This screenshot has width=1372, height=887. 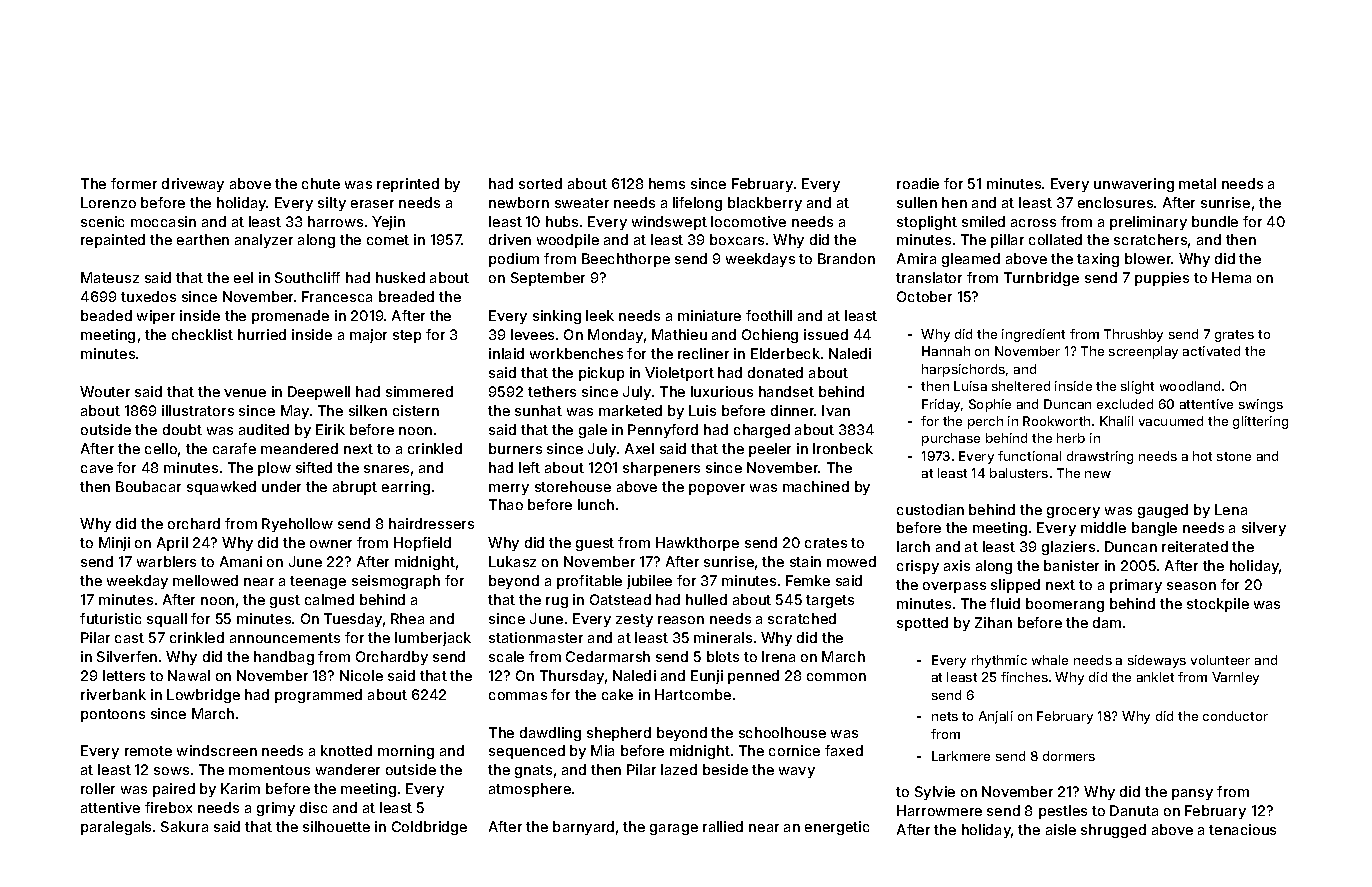 What do you see at coordinates (674, 829) in the screenshot?
I see `garage` at bounding box center [674, 829].
